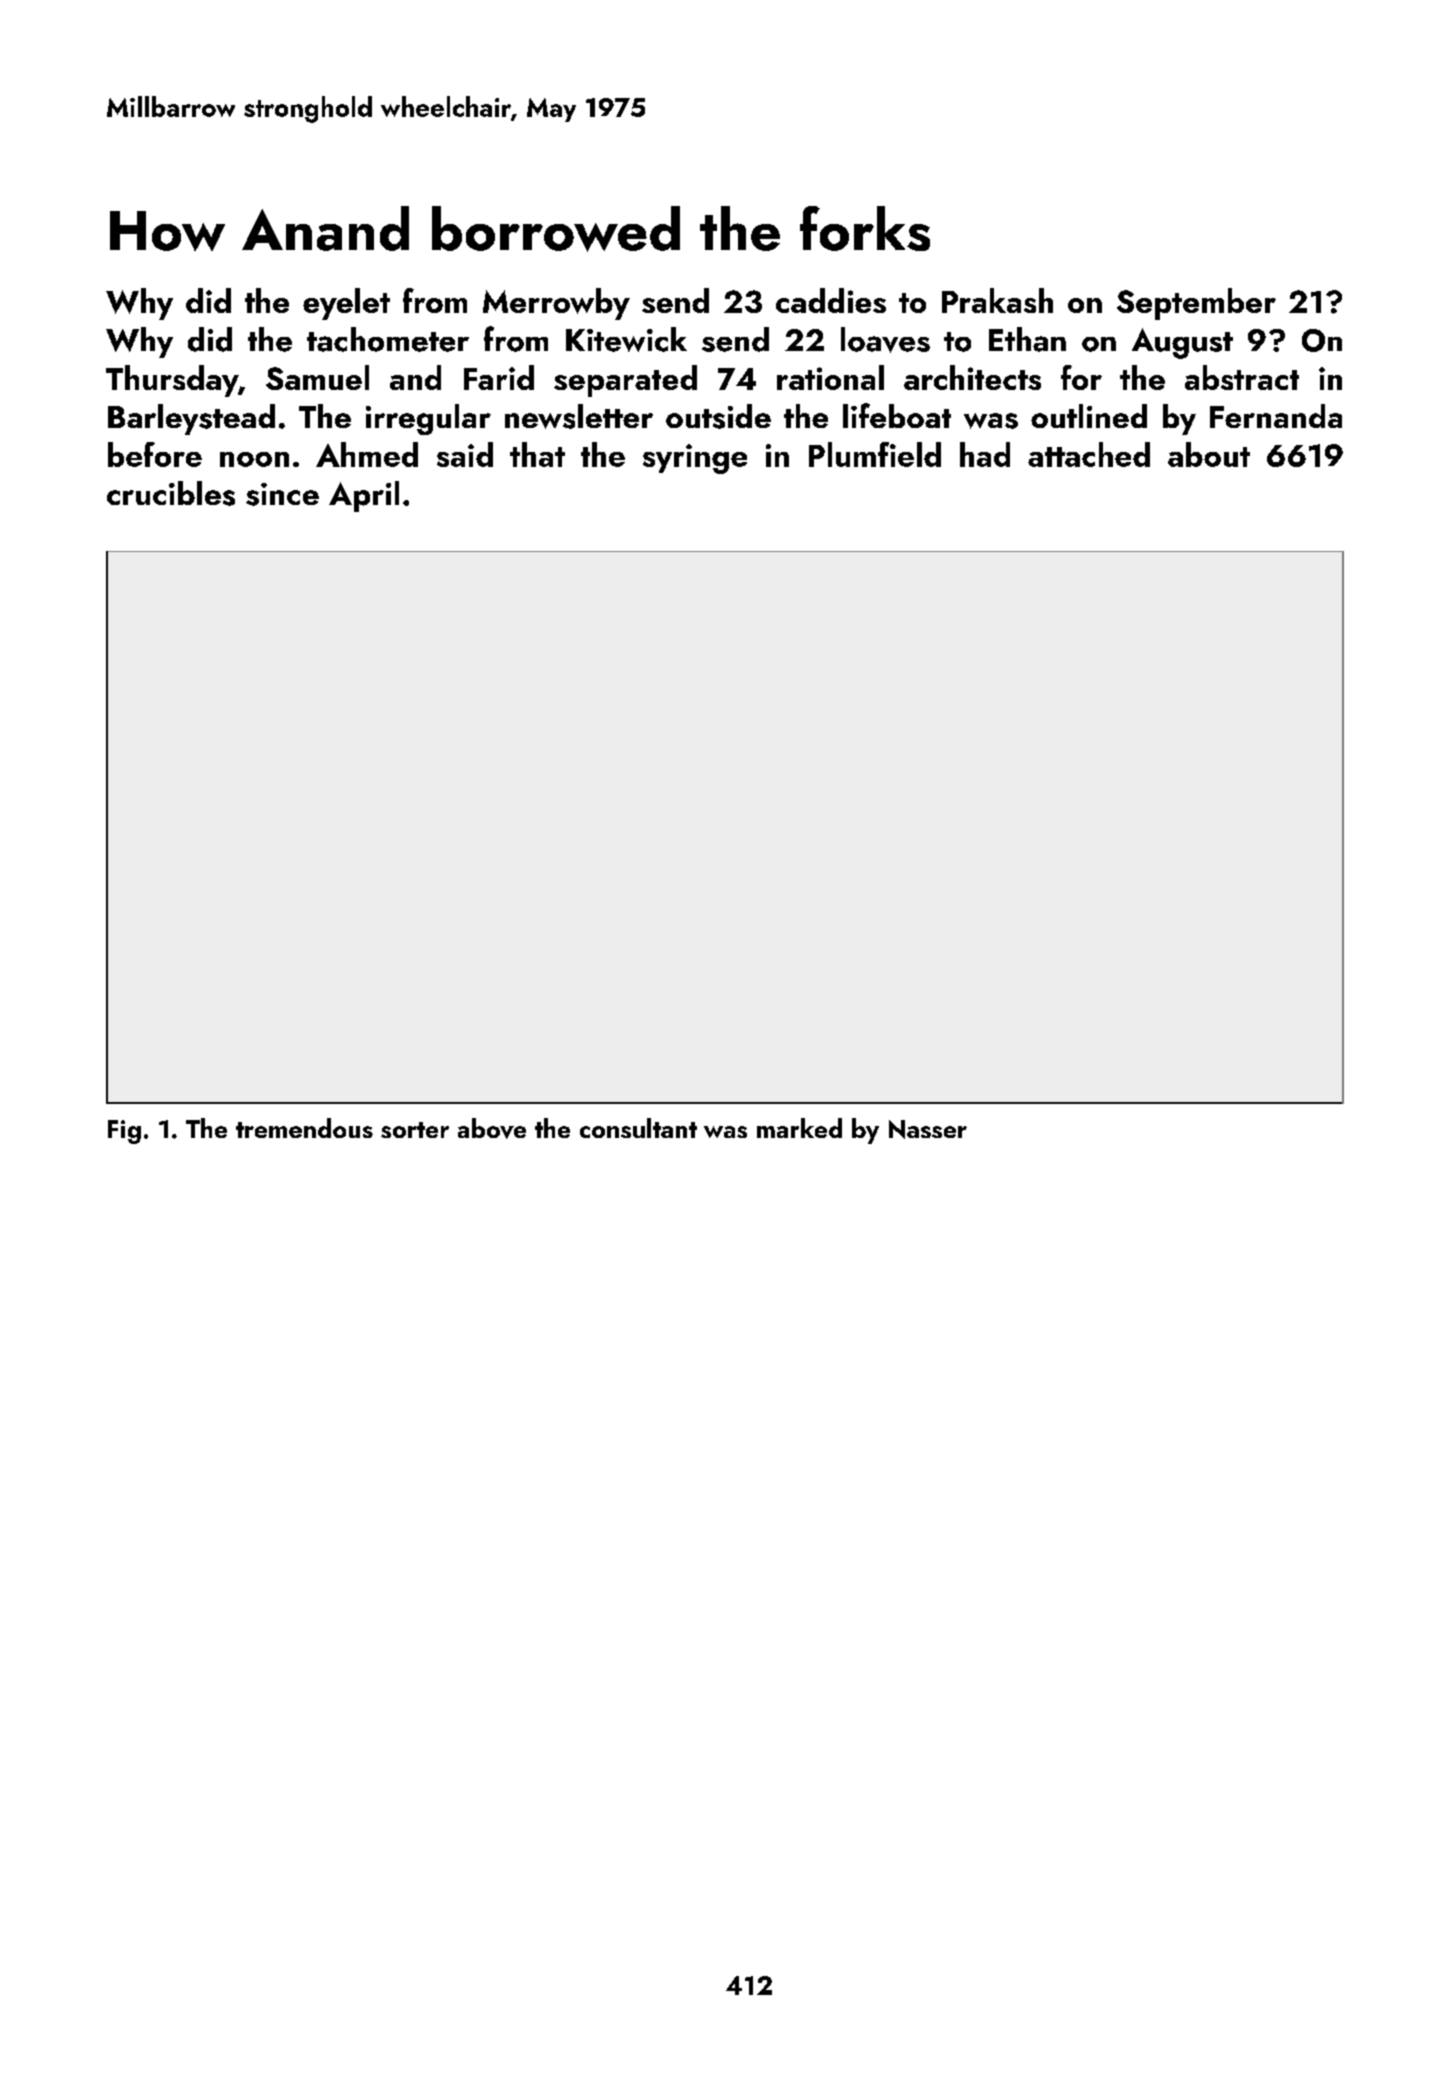 The image size is (1450, 2100). Describe the element at coordinates (124, 1132) in the screenshot. I see `Fig` at that location.
